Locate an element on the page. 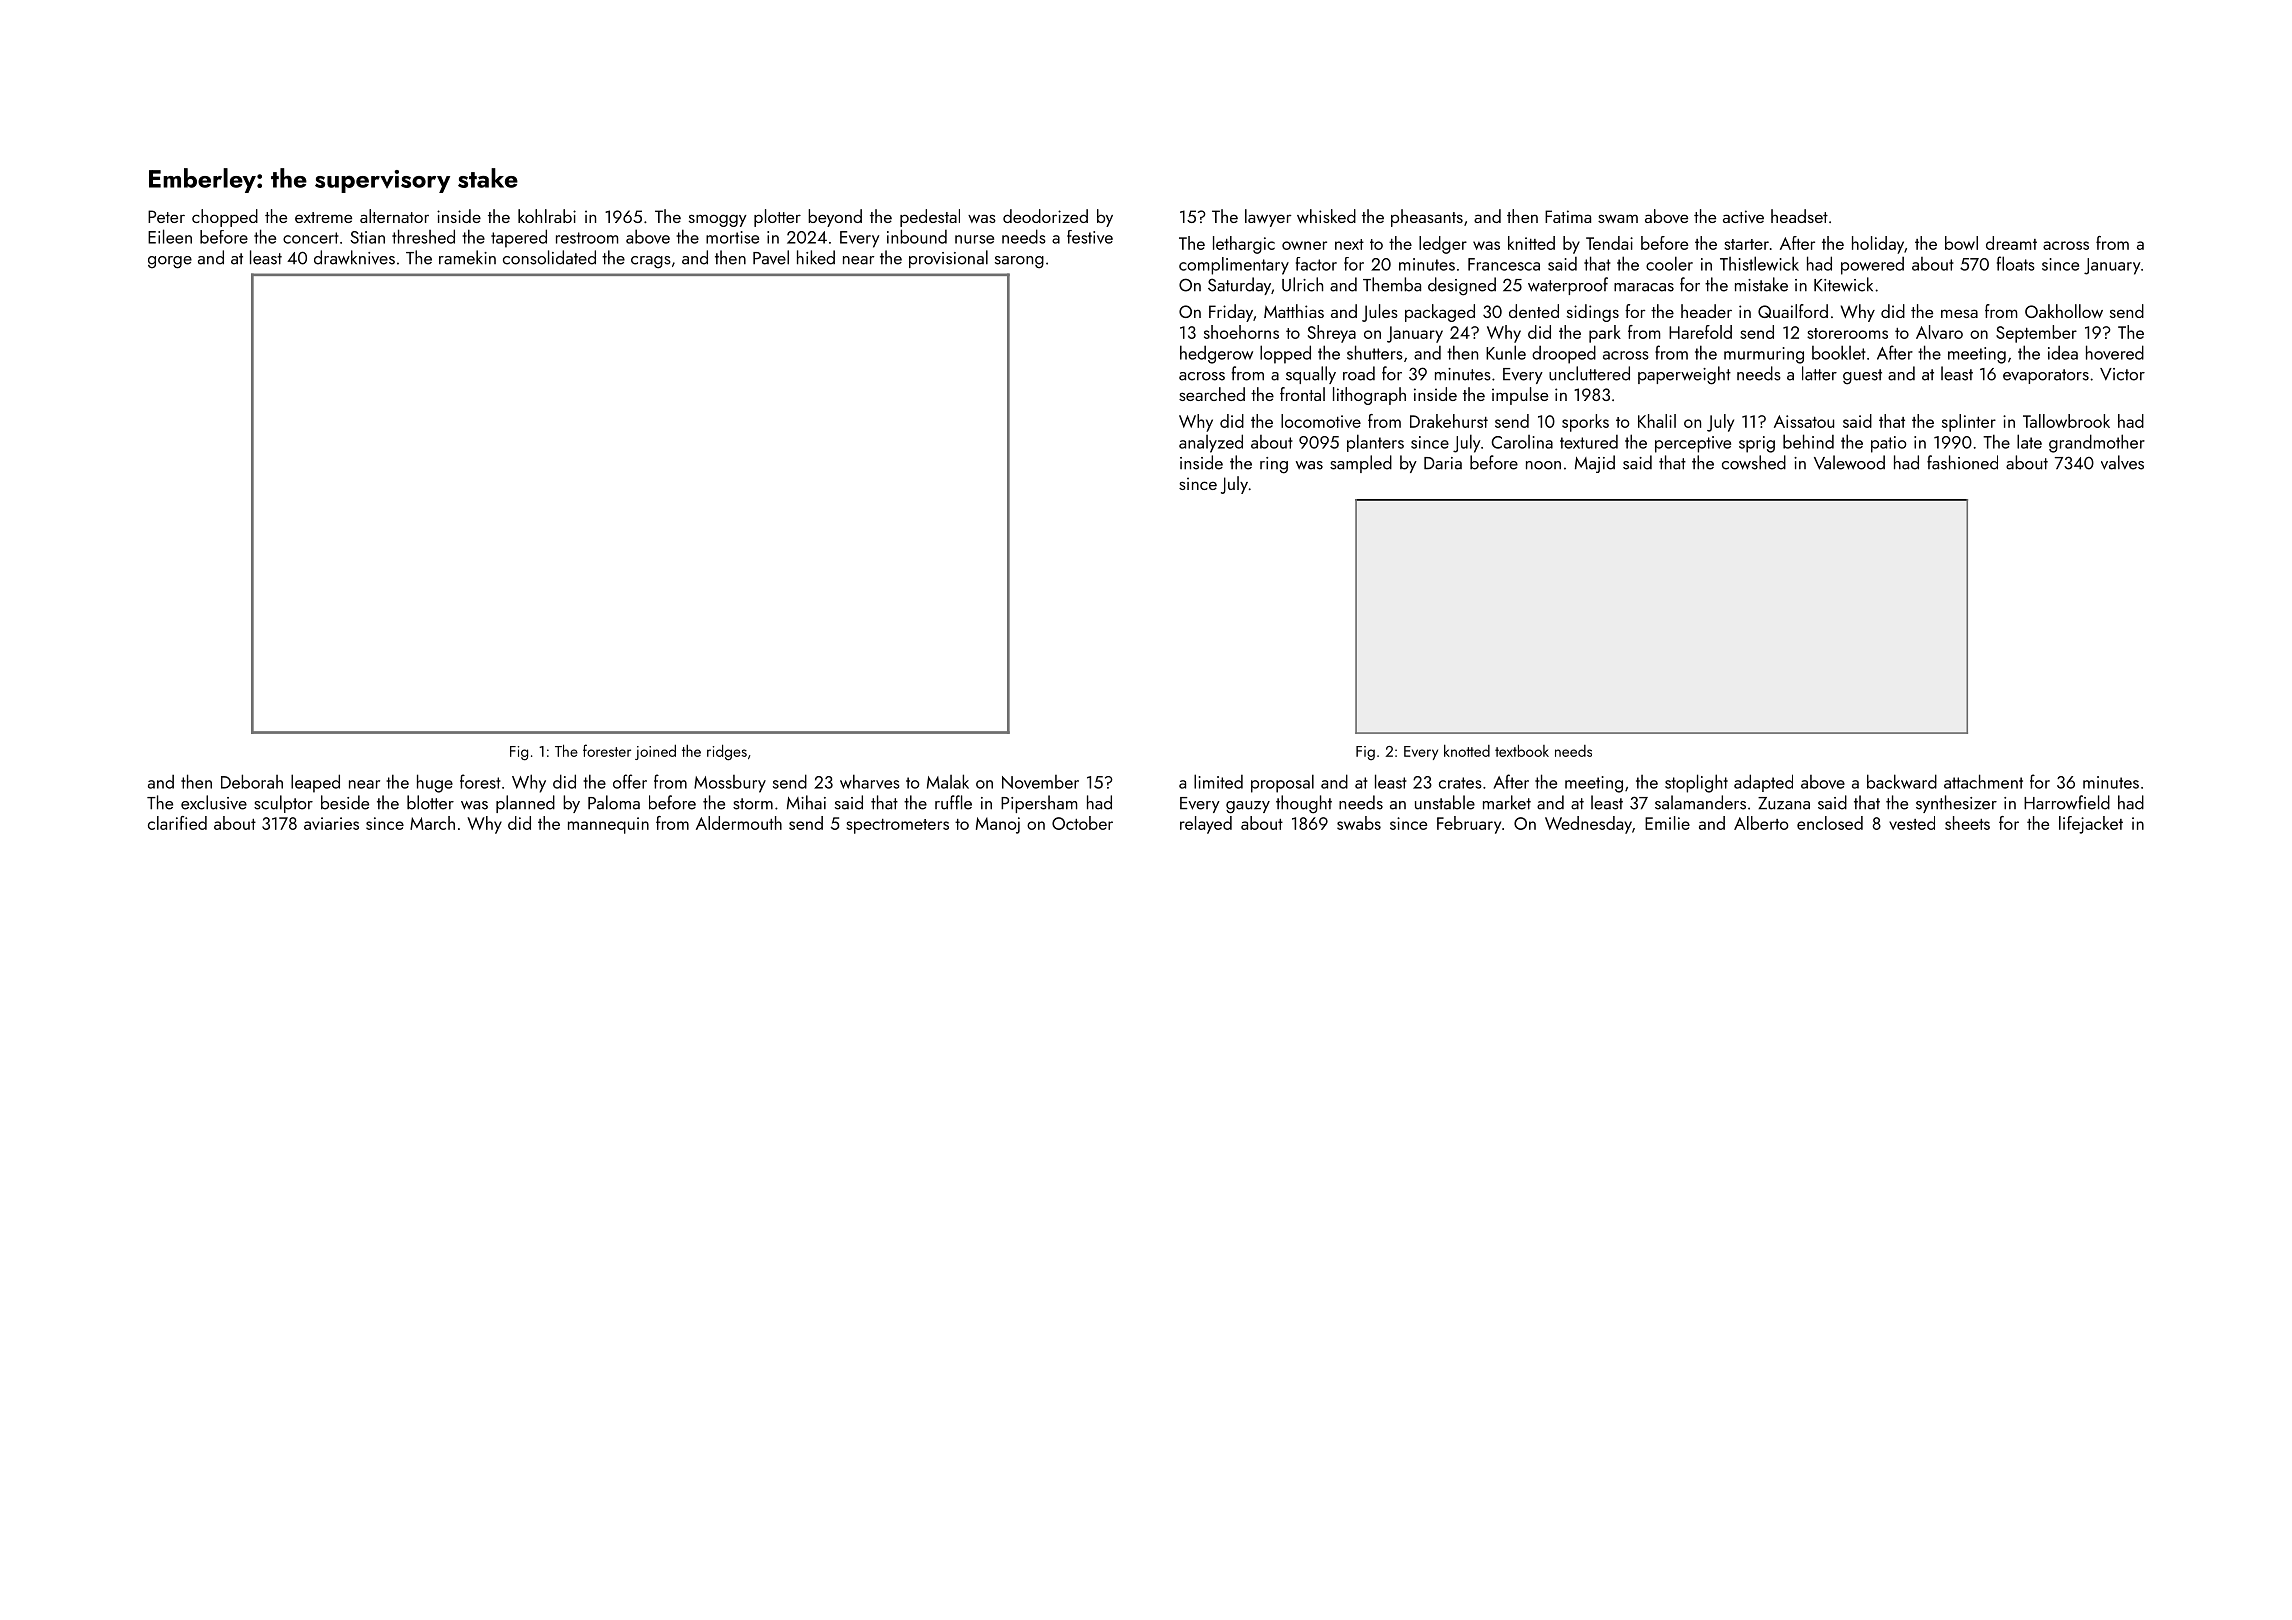 The width and height of the page is (2292, 1620). joined is located at coordinates (655, 752).
